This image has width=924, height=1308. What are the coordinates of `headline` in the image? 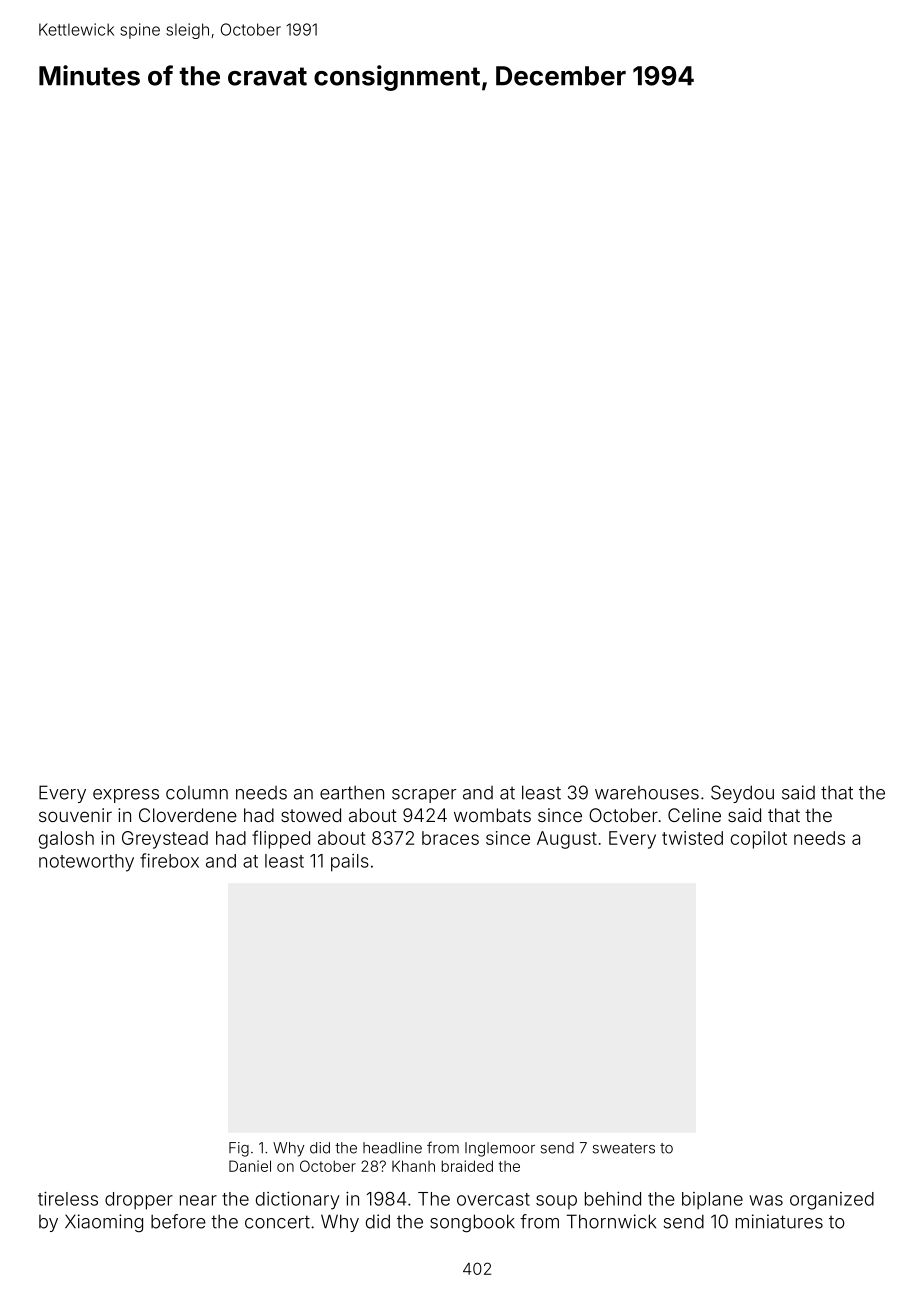 It's located at (392, 1148).
